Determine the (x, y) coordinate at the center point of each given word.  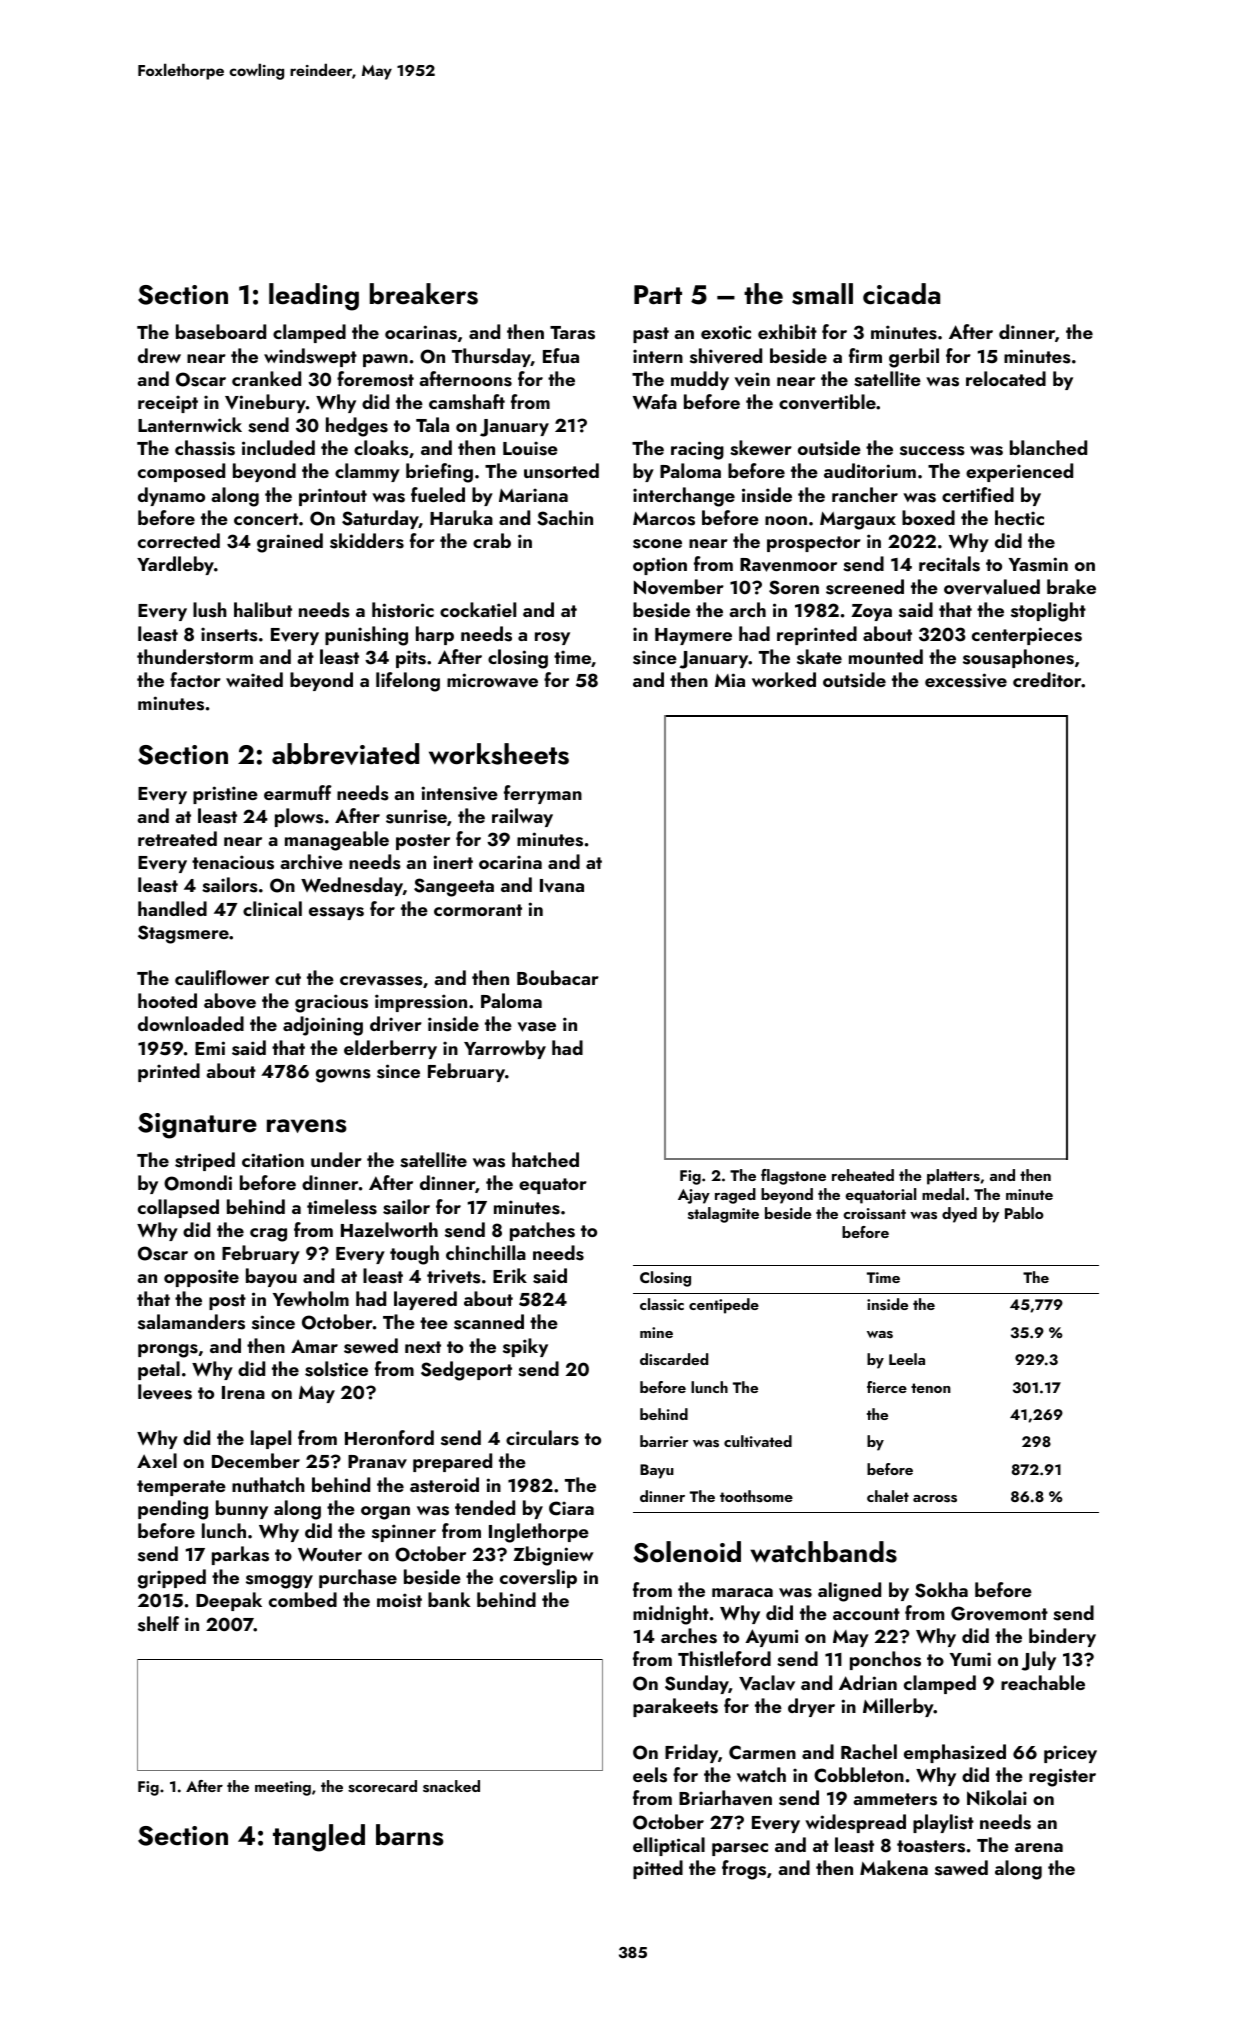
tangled (319, 1838)
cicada (901, 294)
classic (662, 1304)
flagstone (793, 1177)
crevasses (381, 981)
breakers (424, 294)
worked (784, 679)
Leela (907, 1359)
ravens (307, 1126)
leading (314, 297)
